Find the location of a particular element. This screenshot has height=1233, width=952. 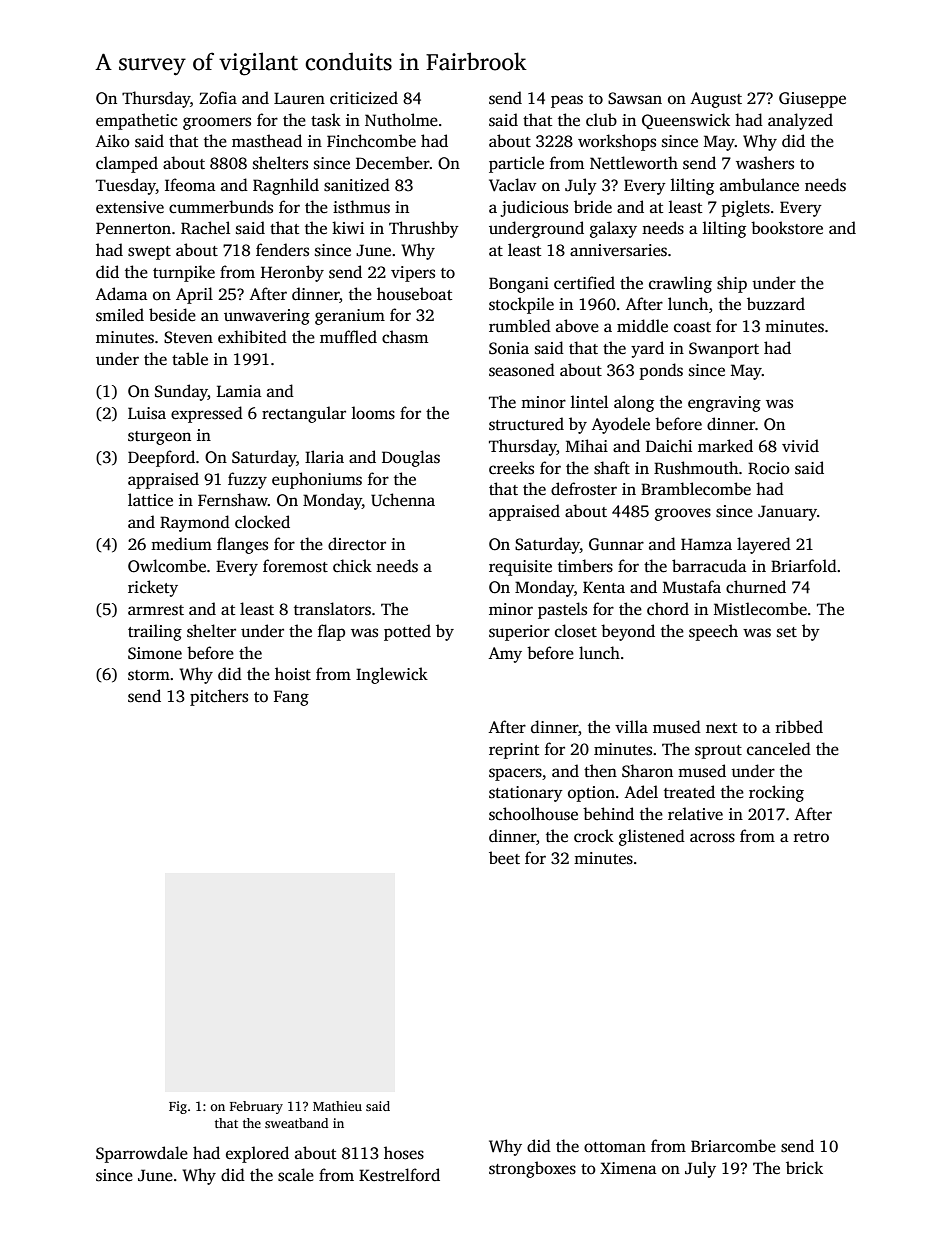

hoses is located at coordinates (404, 1153).
